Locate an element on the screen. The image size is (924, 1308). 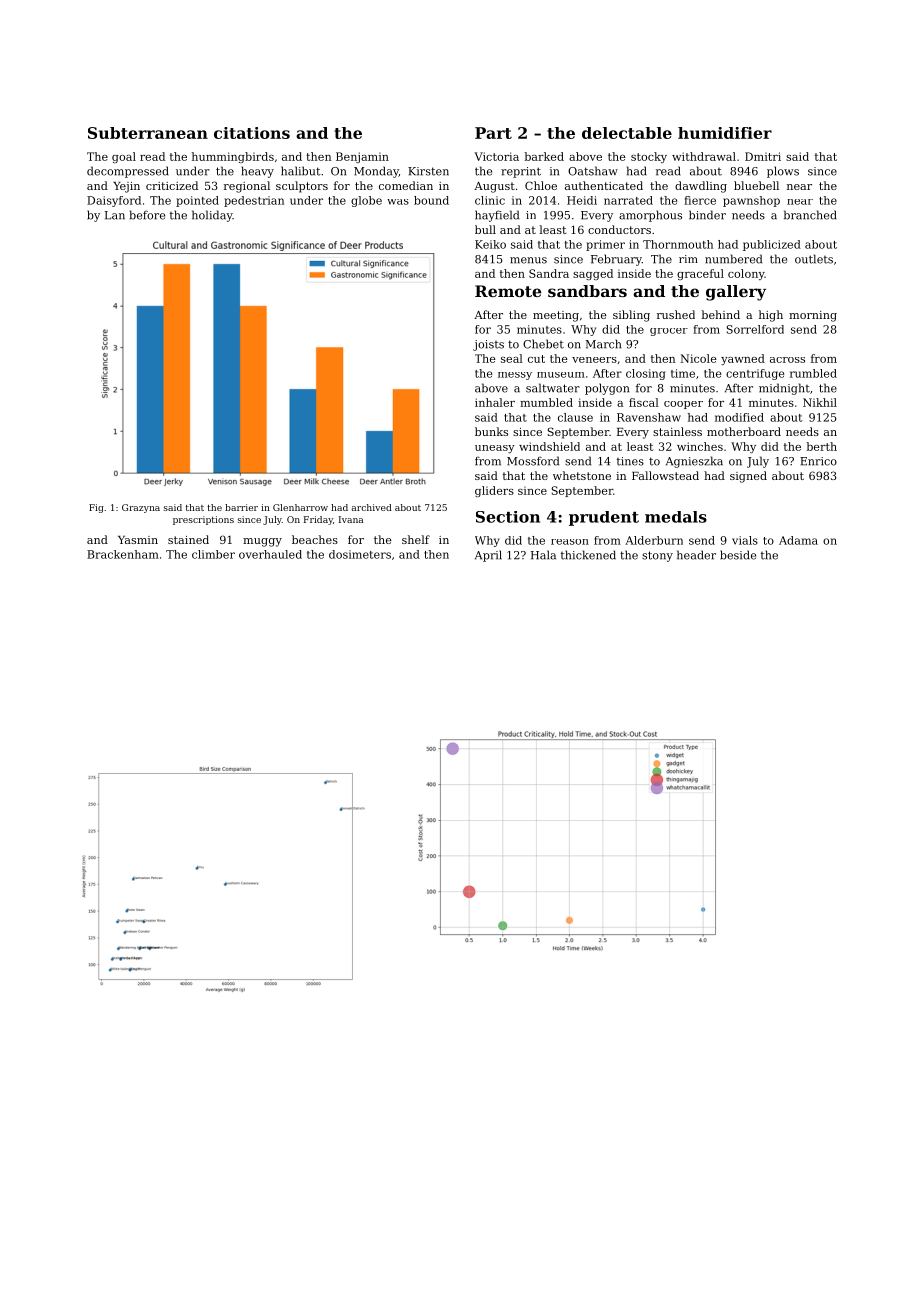
morning is located at coordinates (813, 316).
